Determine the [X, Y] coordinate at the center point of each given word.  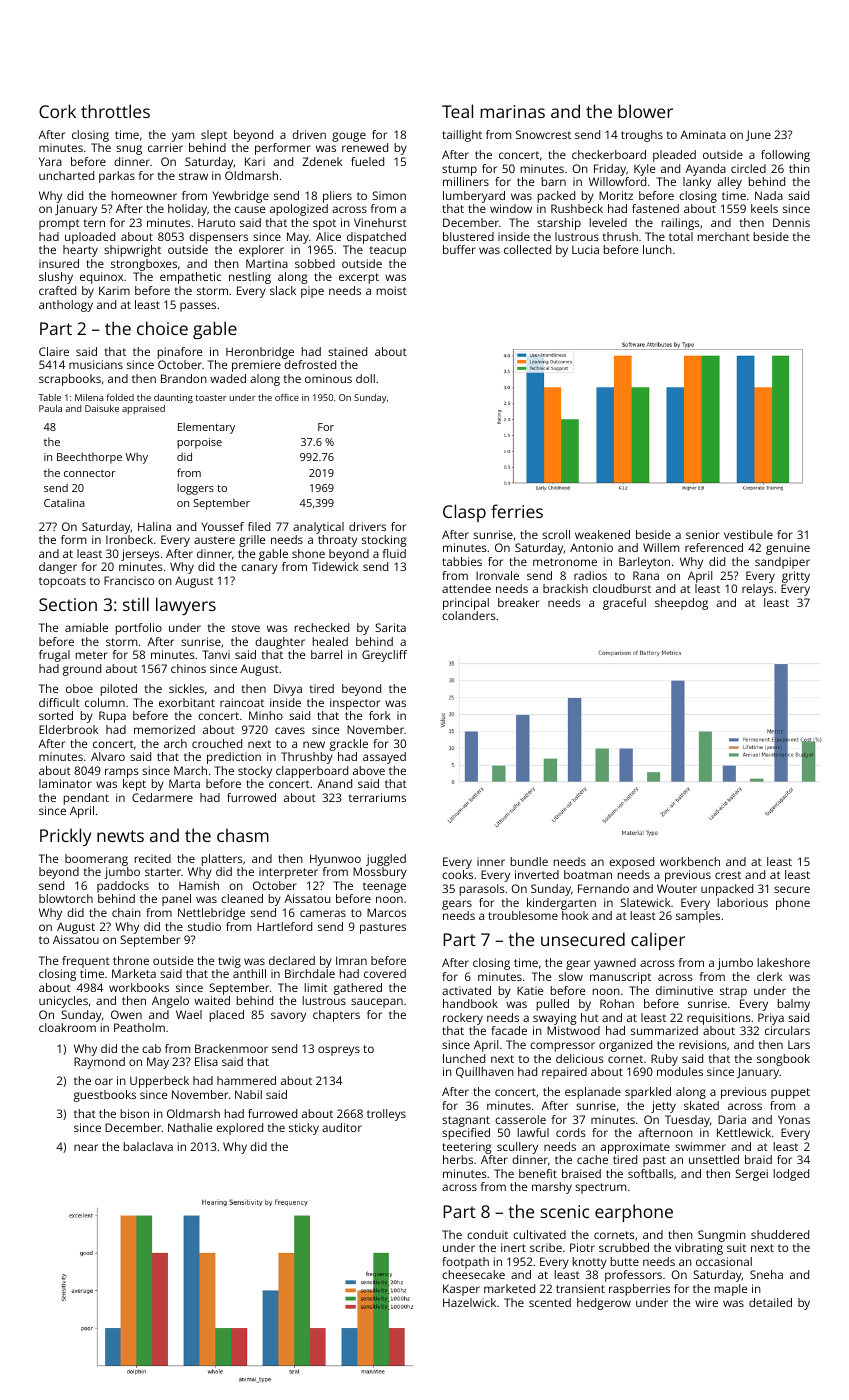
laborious [743, 902]
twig [229, 962]
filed [259, 526]
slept [214, 136]
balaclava [148, 1146]
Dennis [791, 222]
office [287, 397]
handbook [470, 1003]
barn [554, 181]
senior [703, 534]
